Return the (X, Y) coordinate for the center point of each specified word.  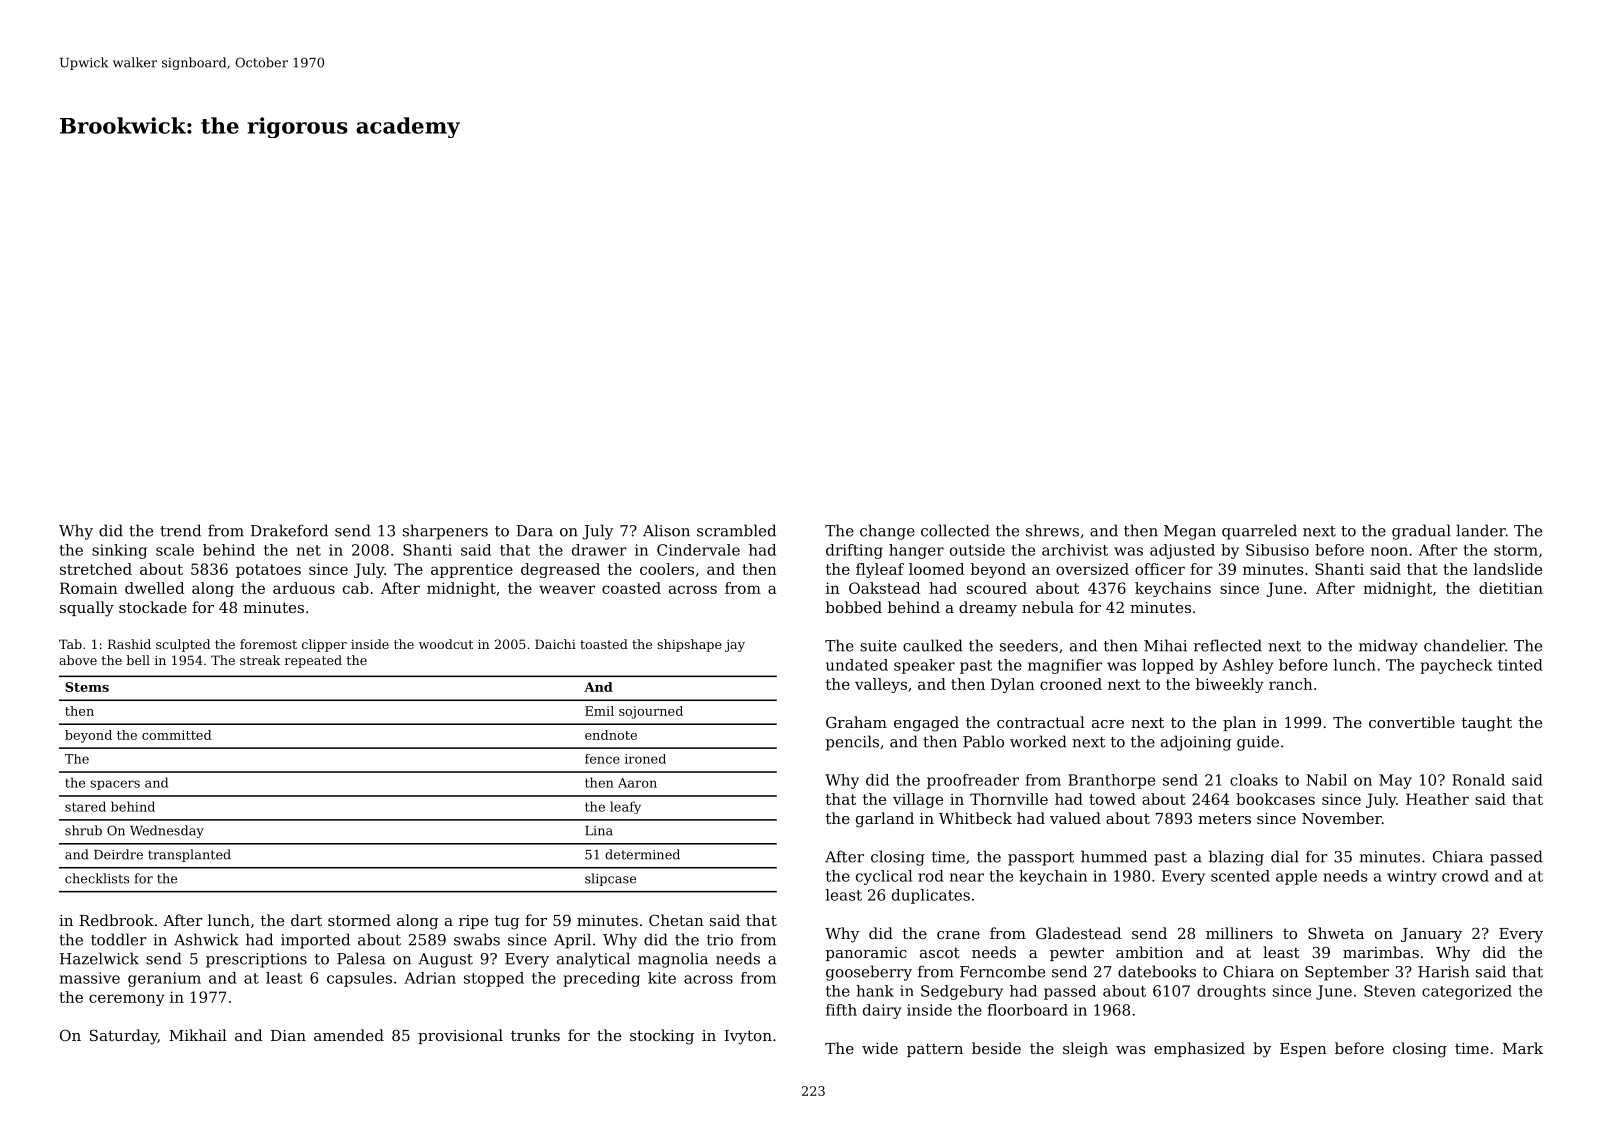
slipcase (610, 879)
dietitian (1511, 588)
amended (349, 1035)
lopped (1168, 666)
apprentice (472, 570)
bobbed (854, 607)
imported (315, 941)
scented (1240, 876)
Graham (856, 722)
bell (138, 660)
